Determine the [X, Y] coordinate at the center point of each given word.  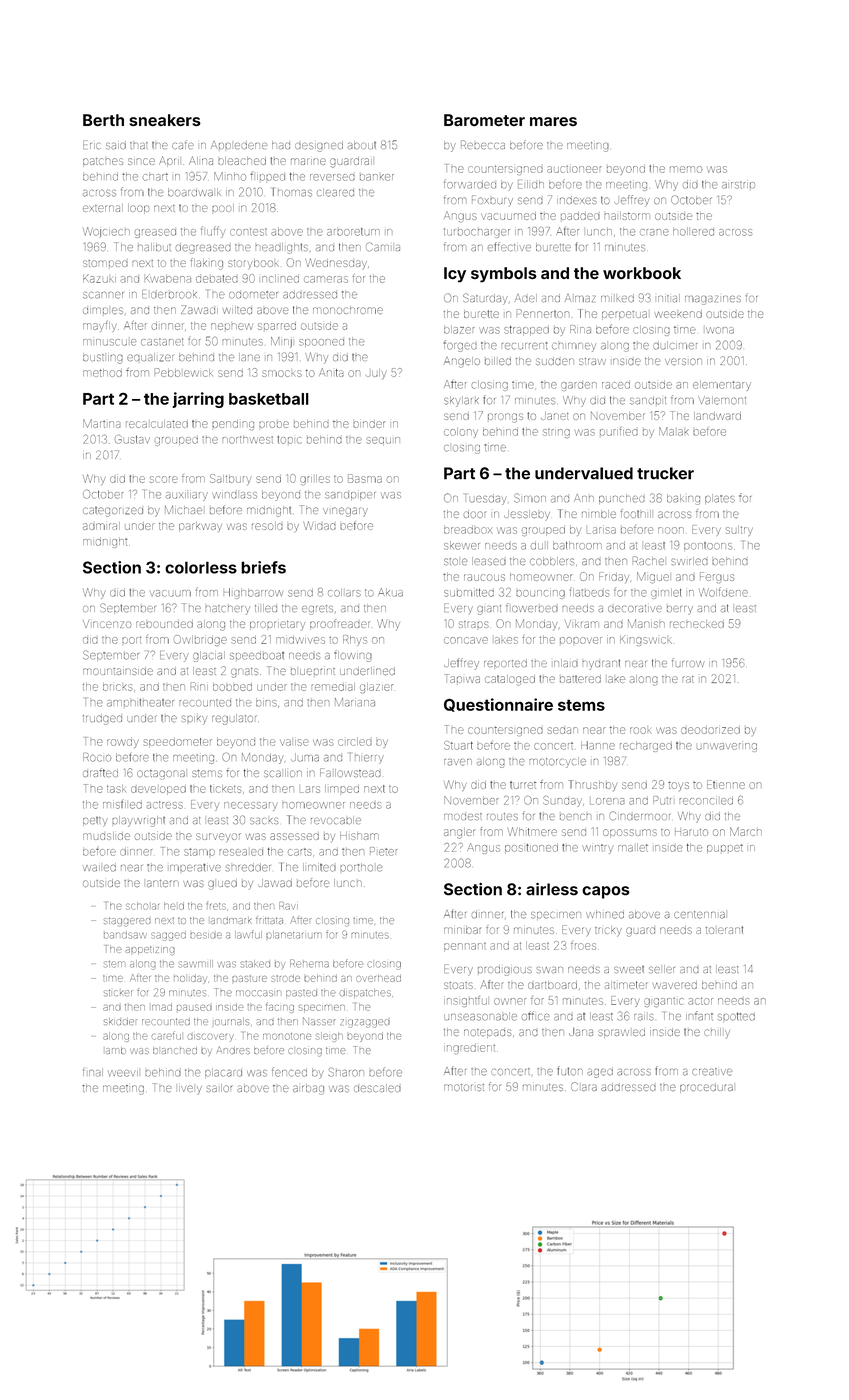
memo [686, 169]
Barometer [484, 120]
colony [461, 433]
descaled [377, 1088]
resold [267, 526]
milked [617, 298]
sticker [118, 992]
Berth [103, 120]
